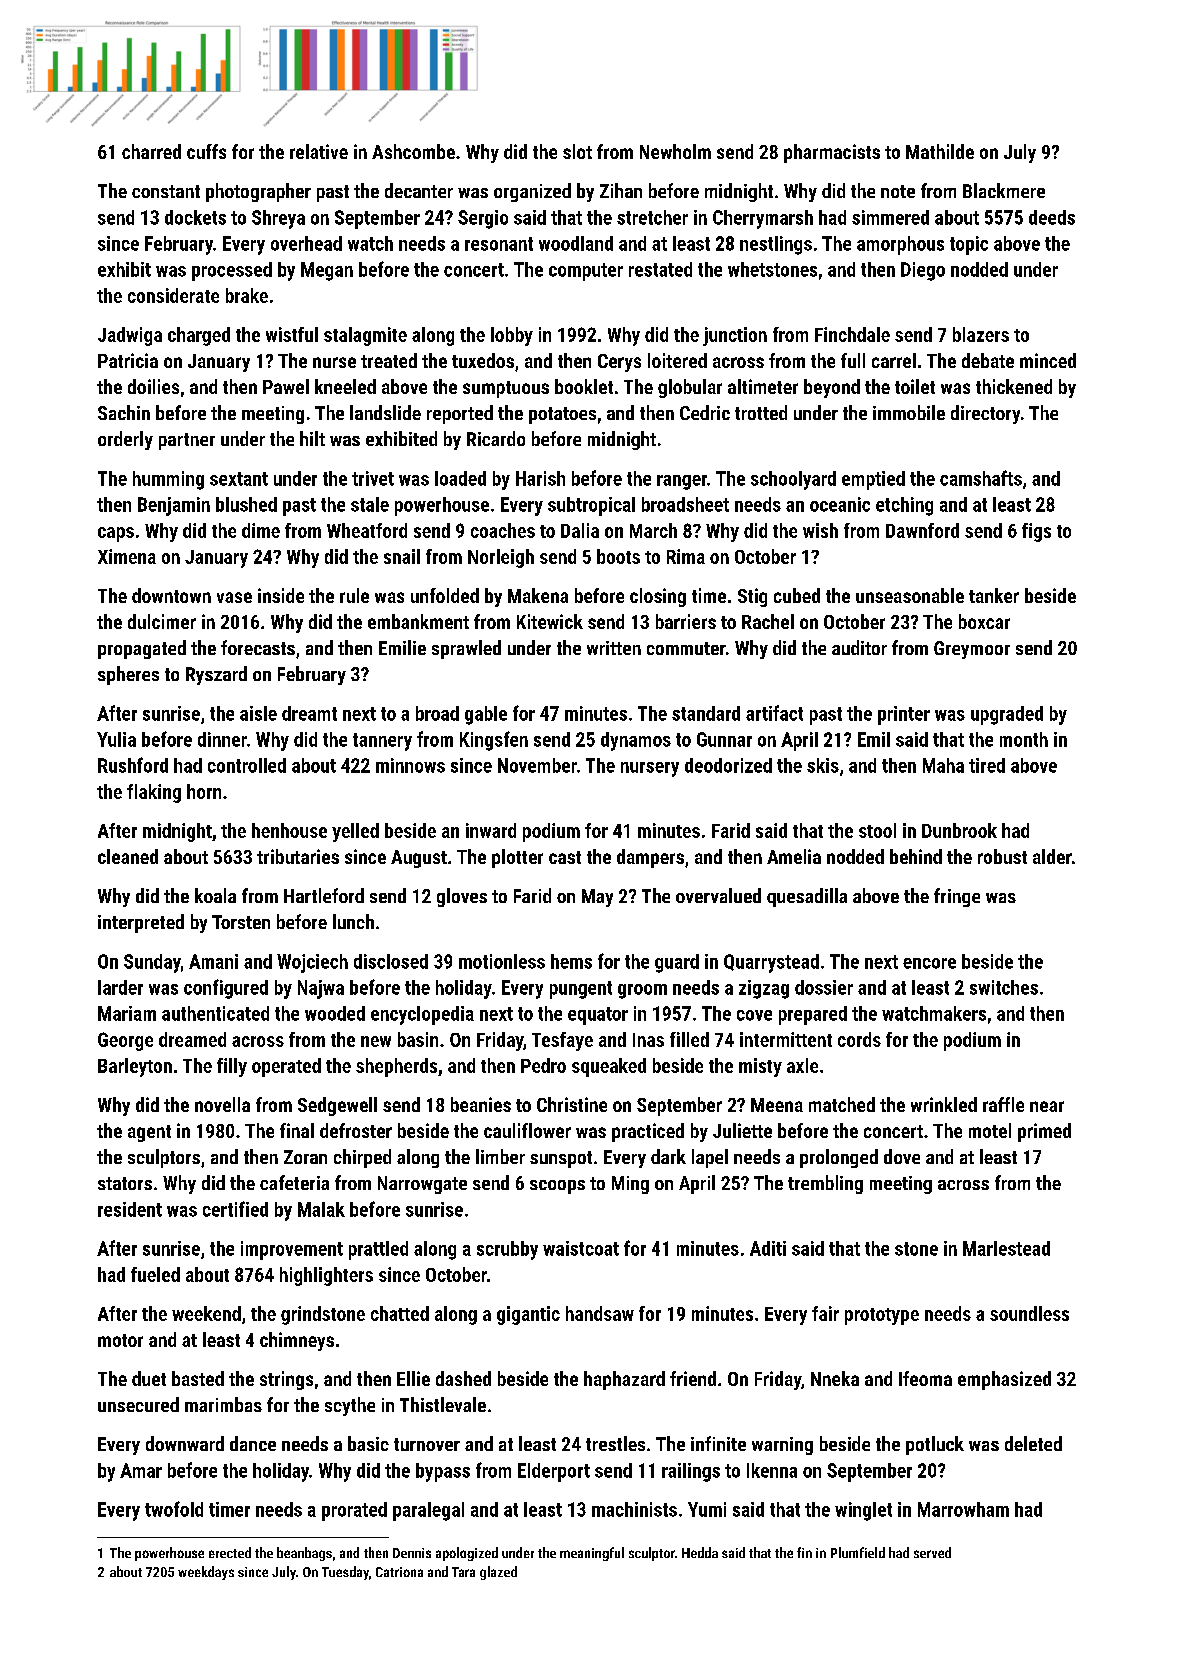 This screenshot has width=1177, height=1665. I want to click on prototype, so click(882, 1316).
